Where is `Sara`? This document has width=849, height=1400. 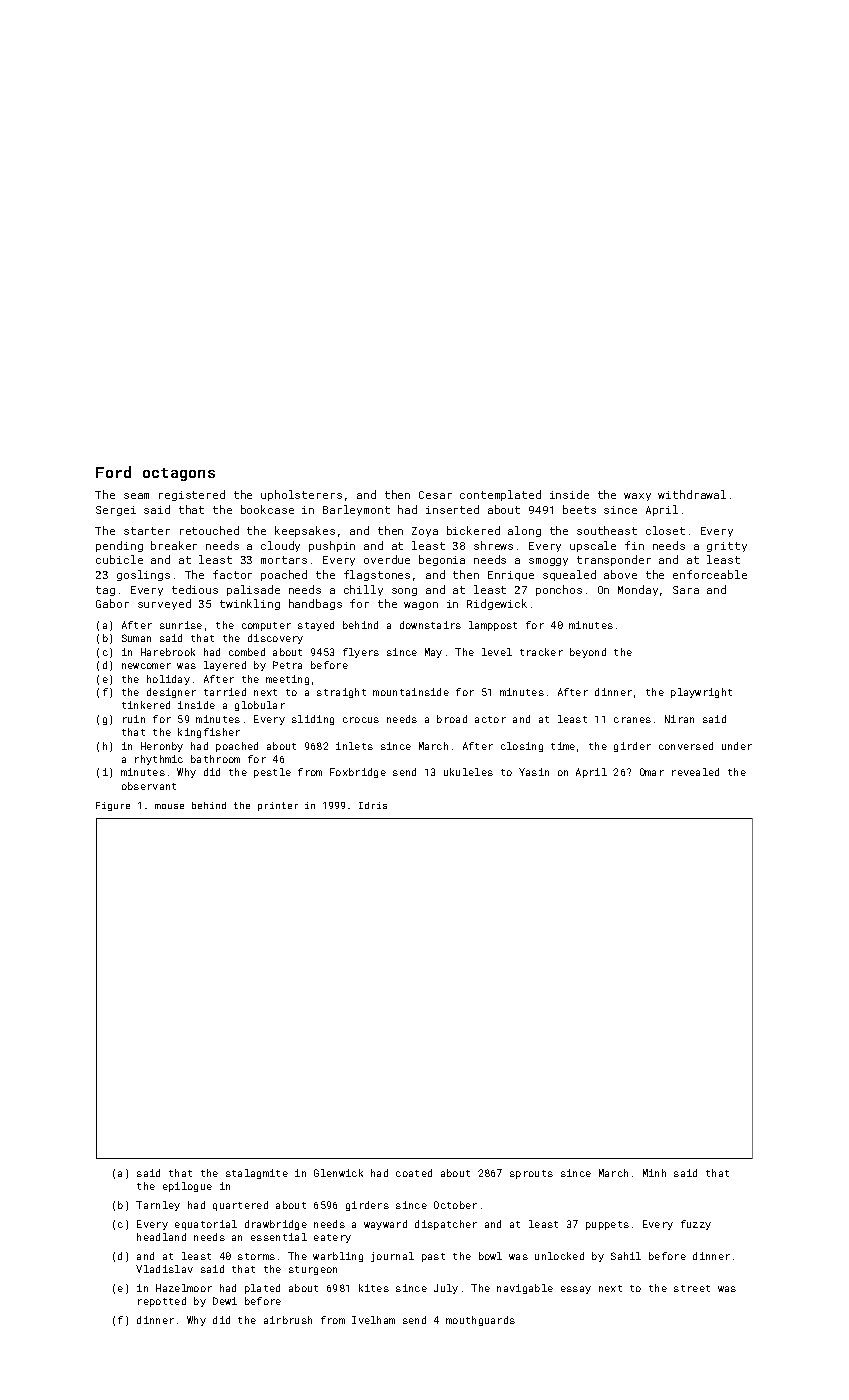 Sara is located at coordinates (686, 590).
